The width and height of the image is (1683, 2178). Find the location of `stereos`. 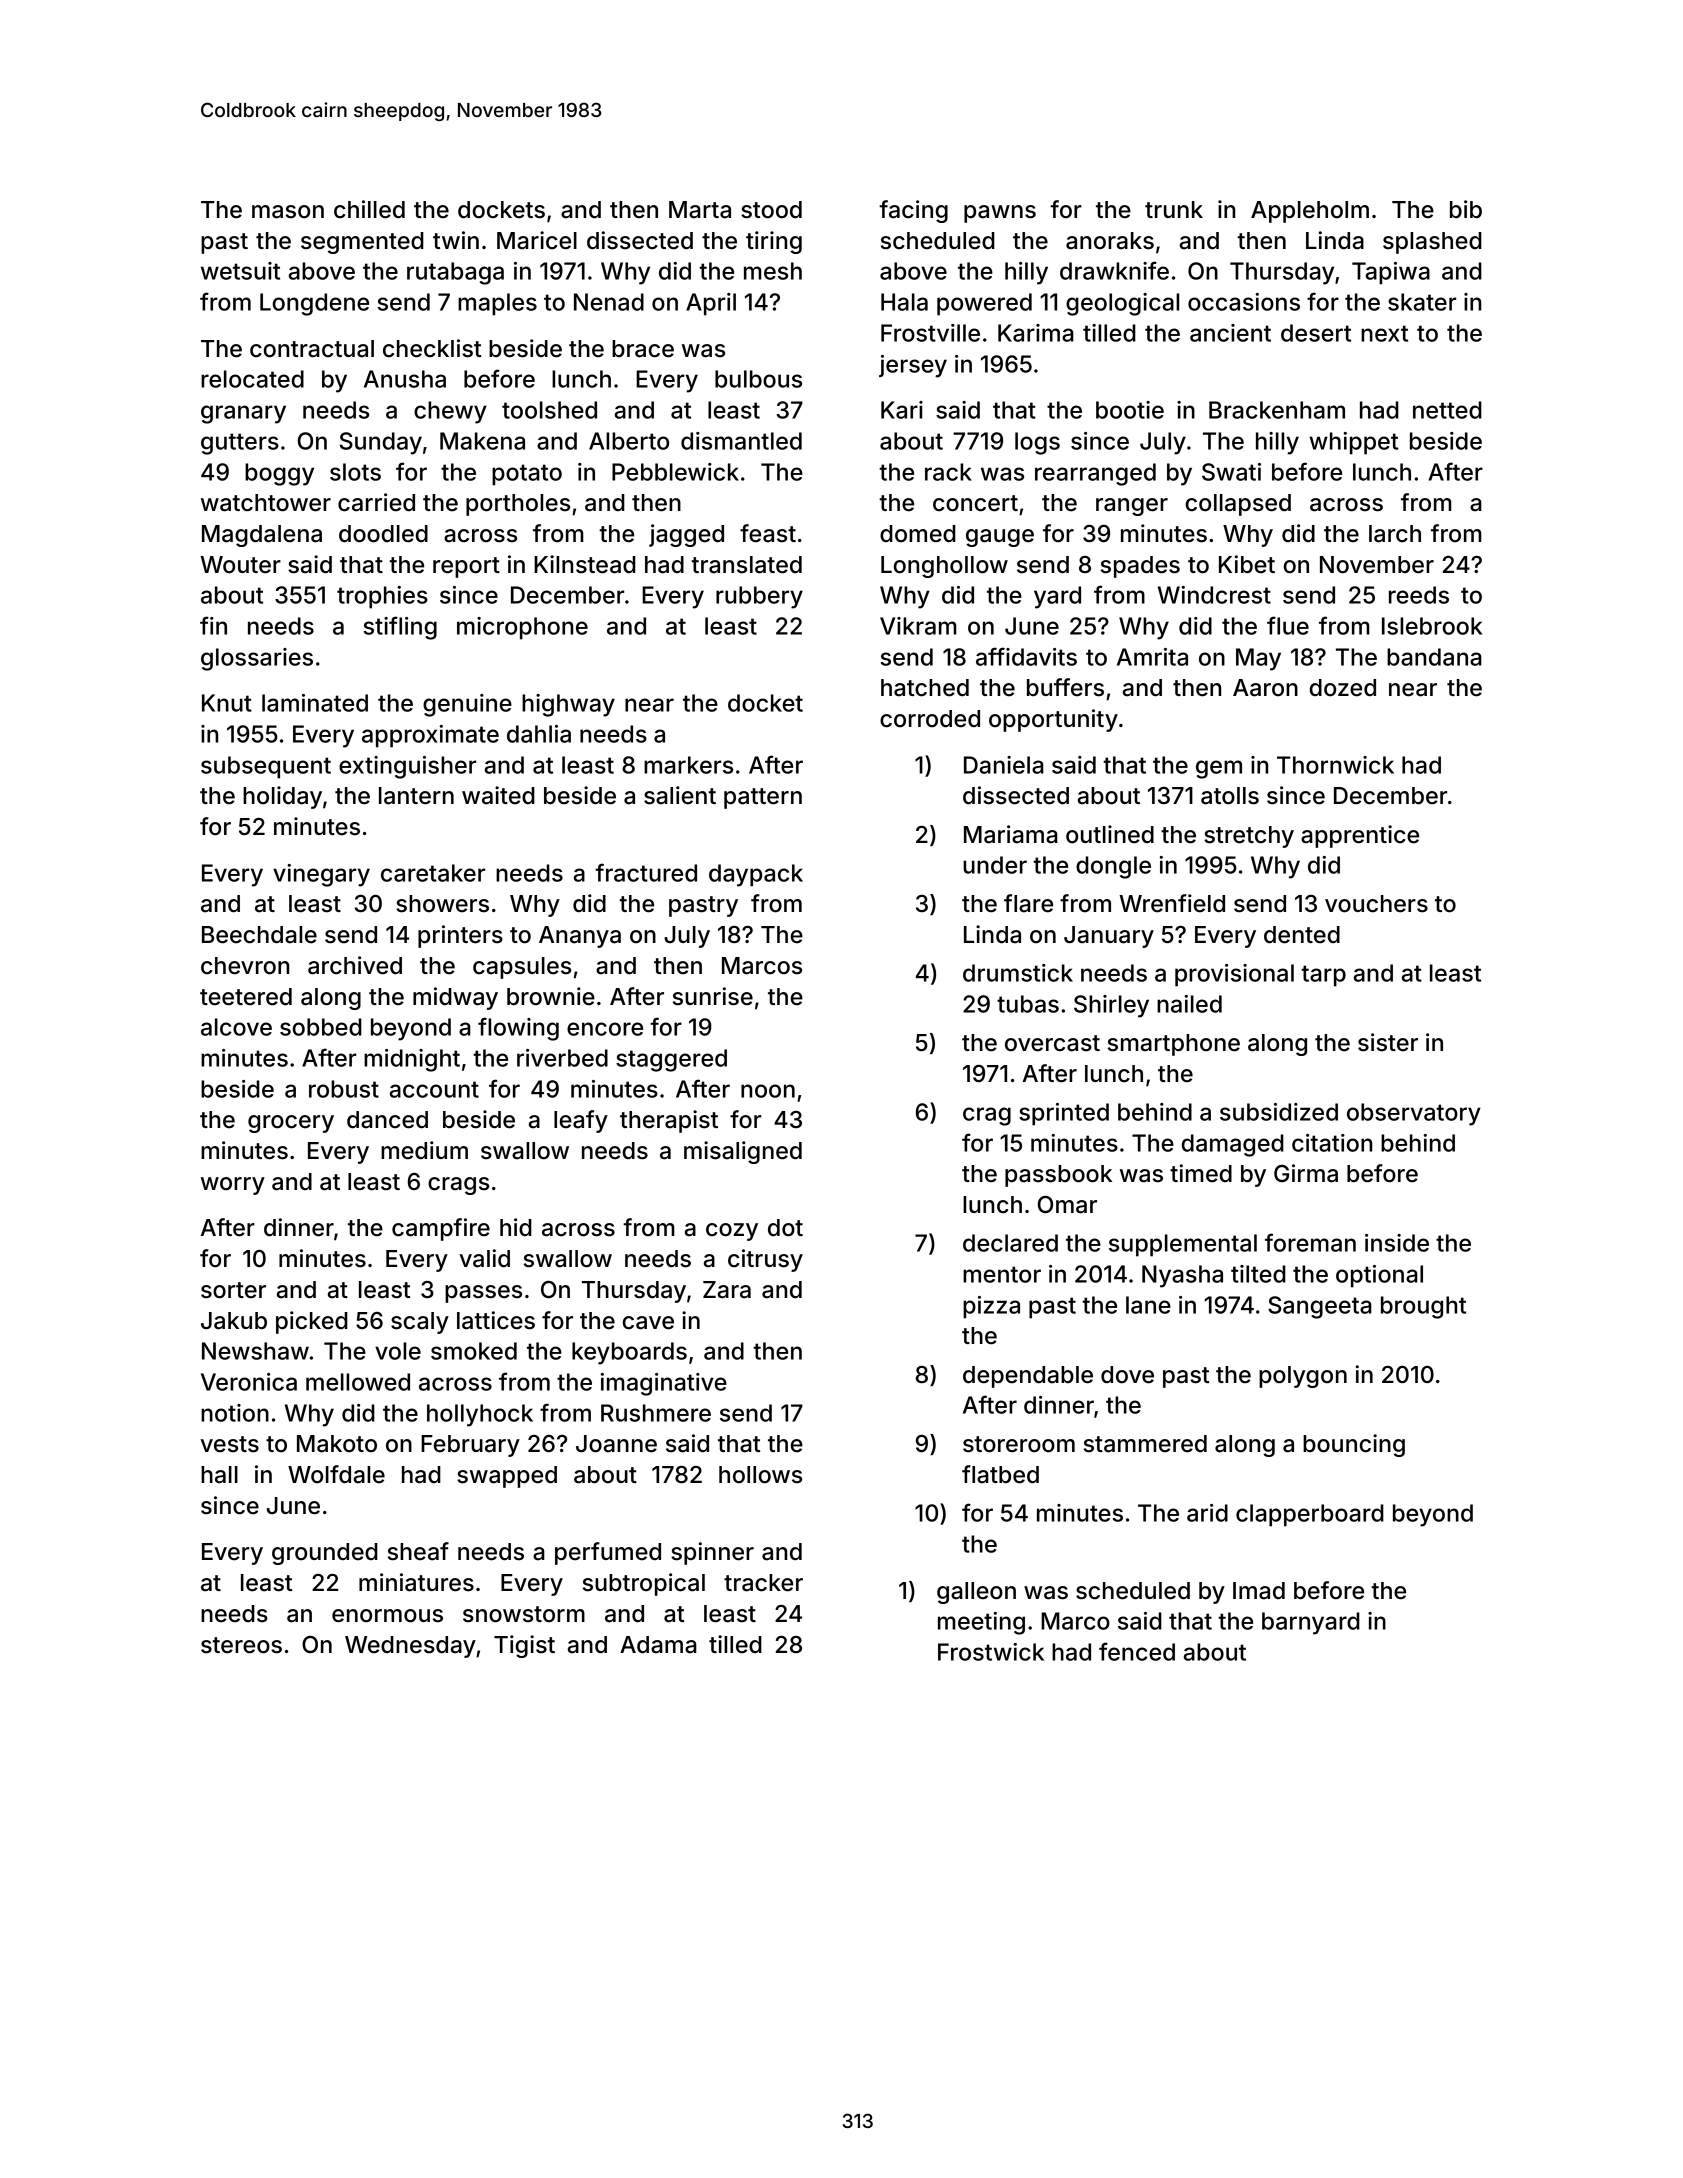

stereos is located at coordinates (241, 1645).
